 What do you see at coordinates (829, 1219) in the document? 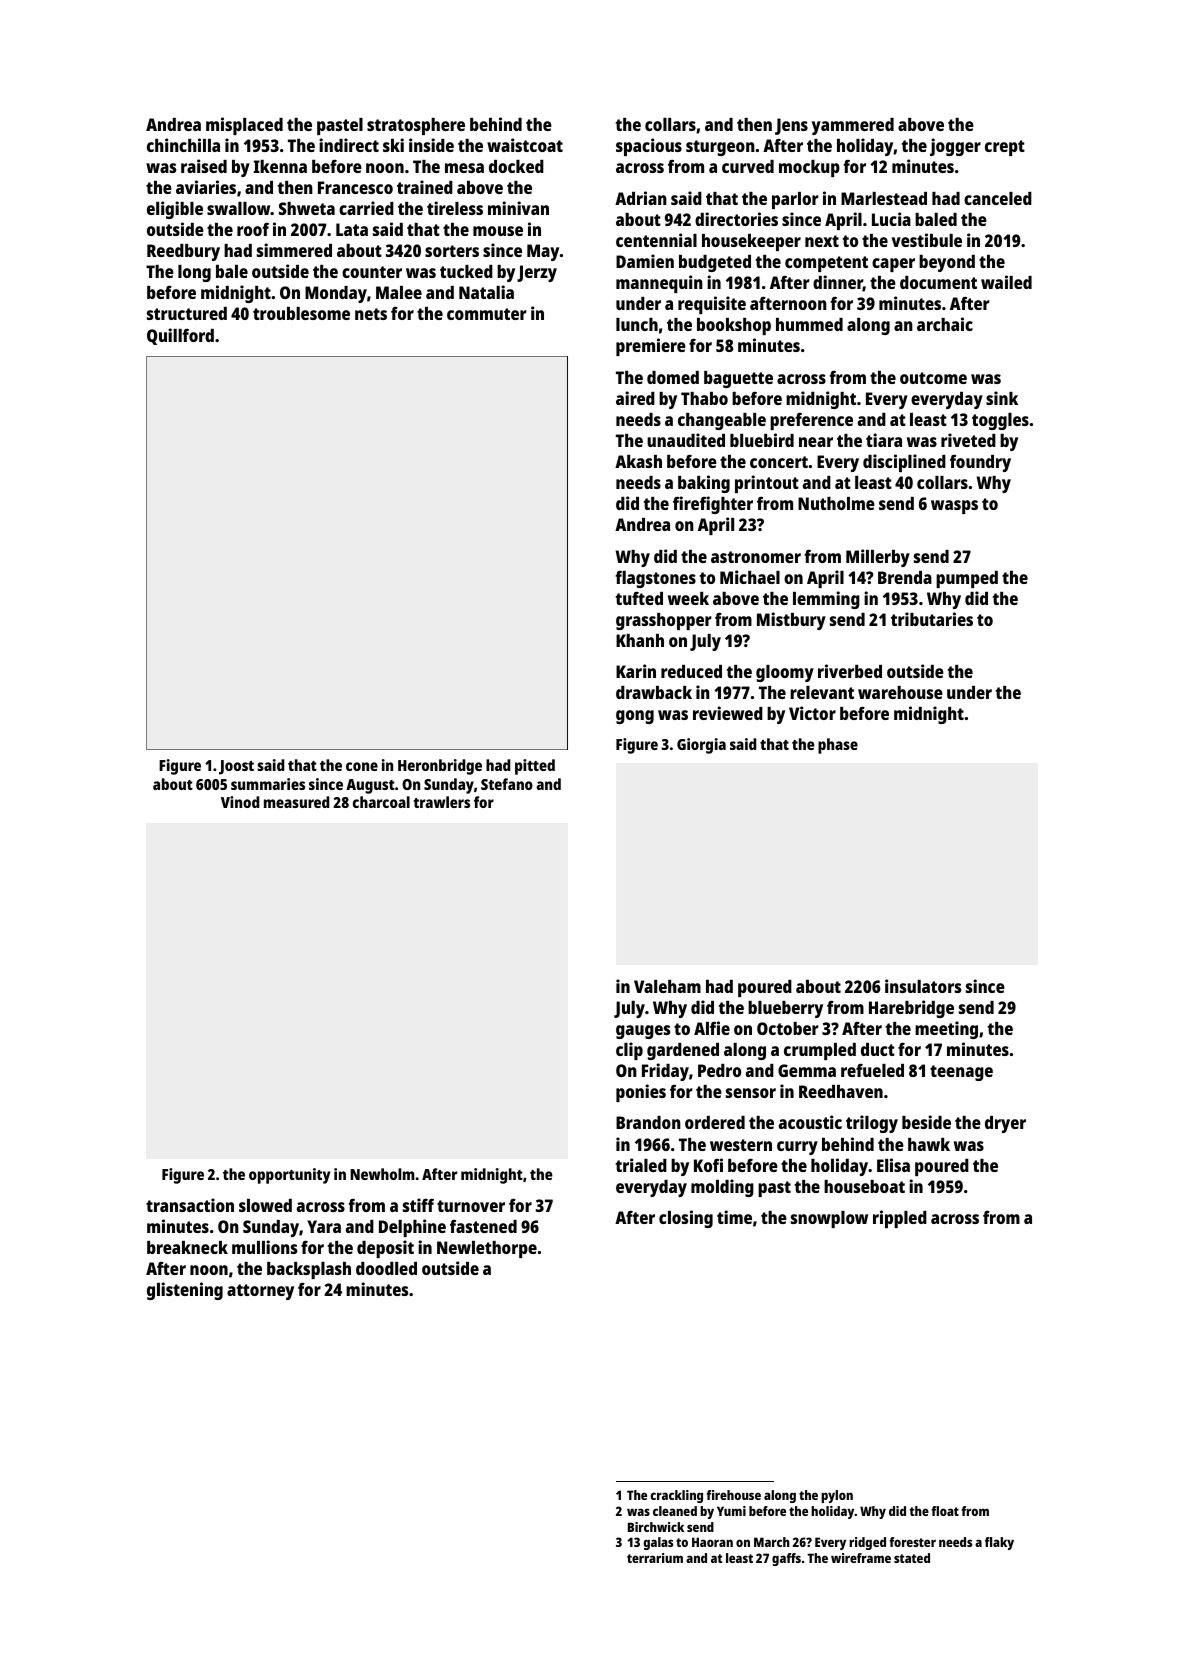
I see `snowplow` at bounding box center [829, 1219].
